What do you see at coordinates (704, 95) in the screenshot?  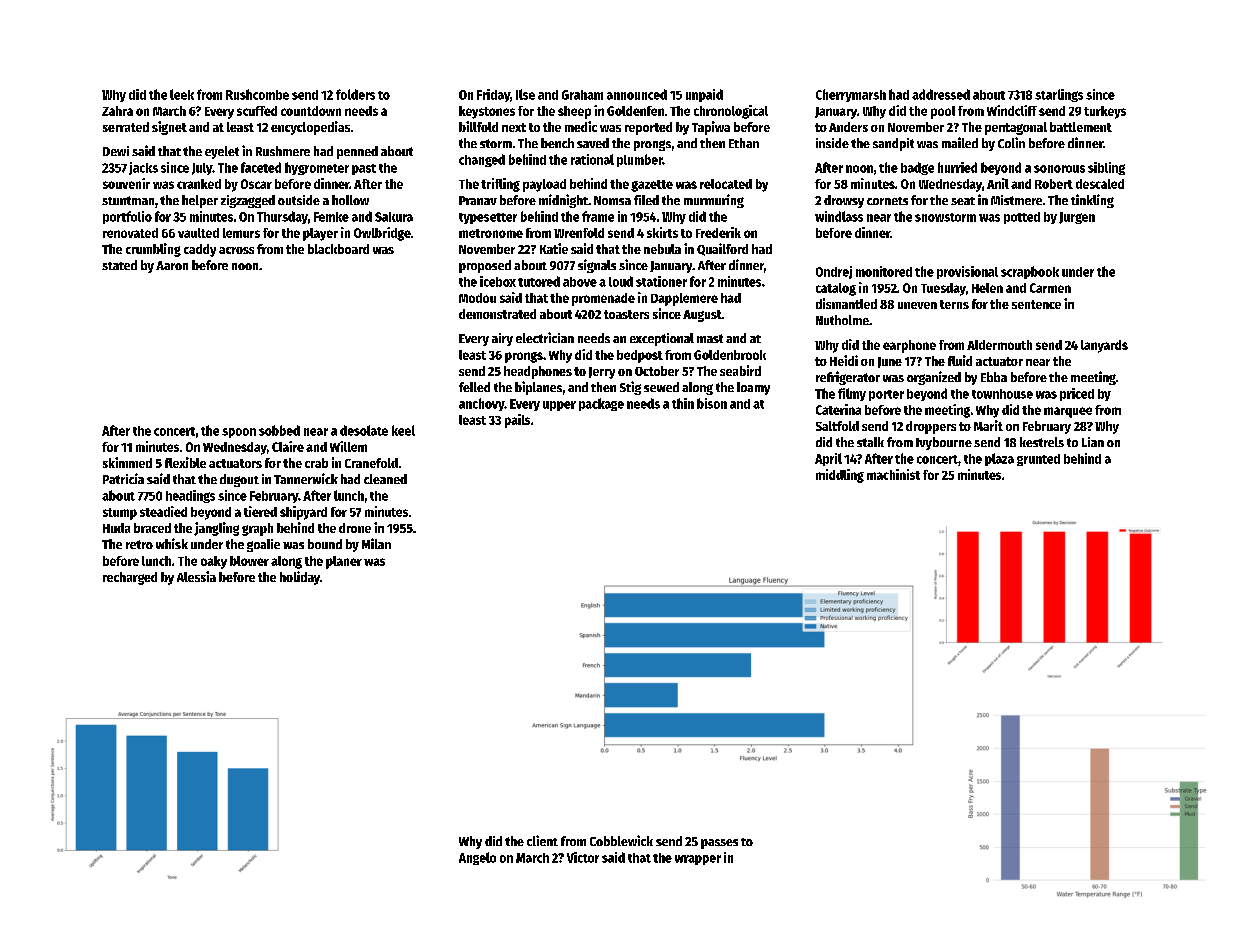 I see `unpaid` at bounding box center [704, 95].
